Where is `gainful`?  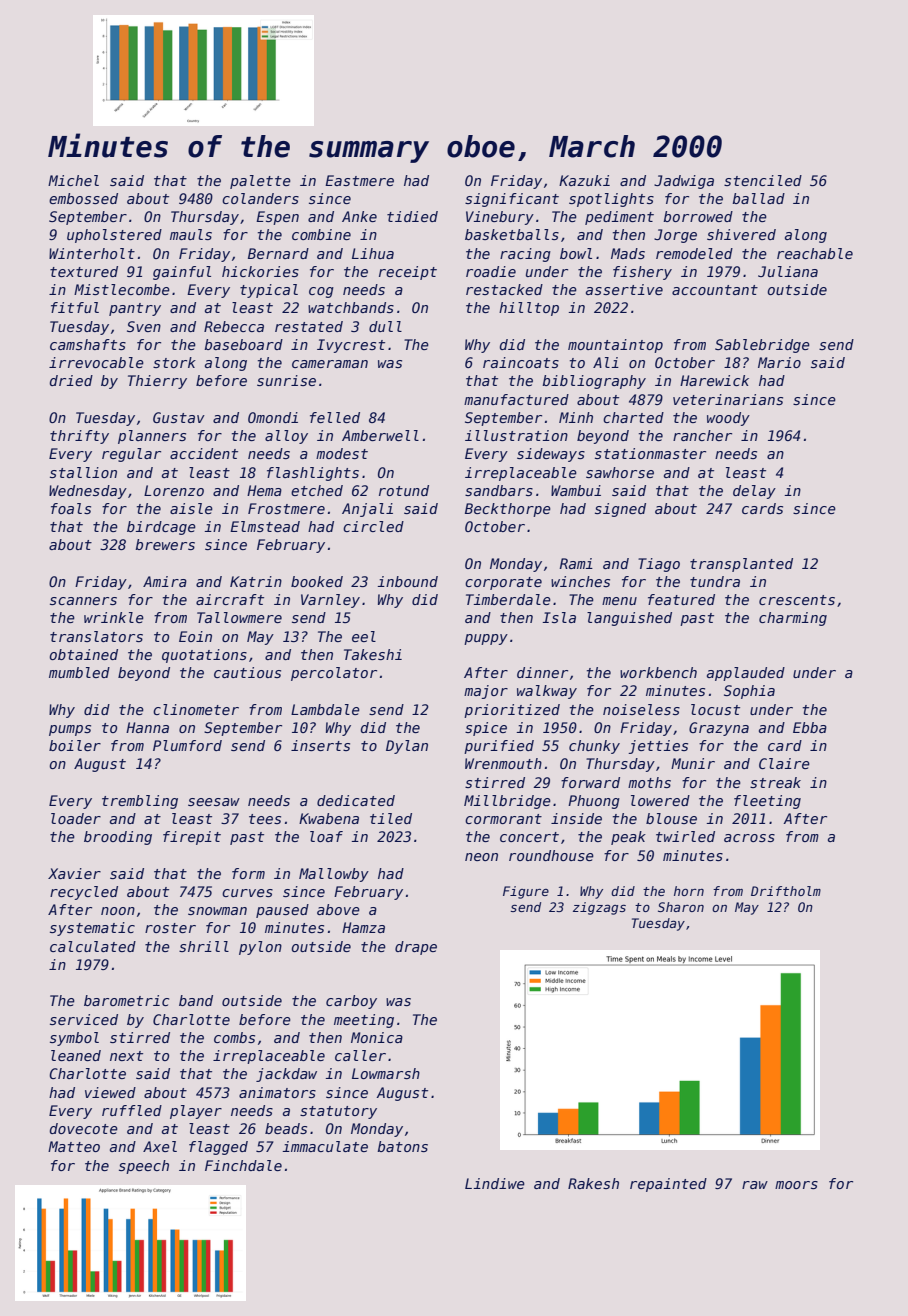 gainful is located at coordinates (182, 273).
